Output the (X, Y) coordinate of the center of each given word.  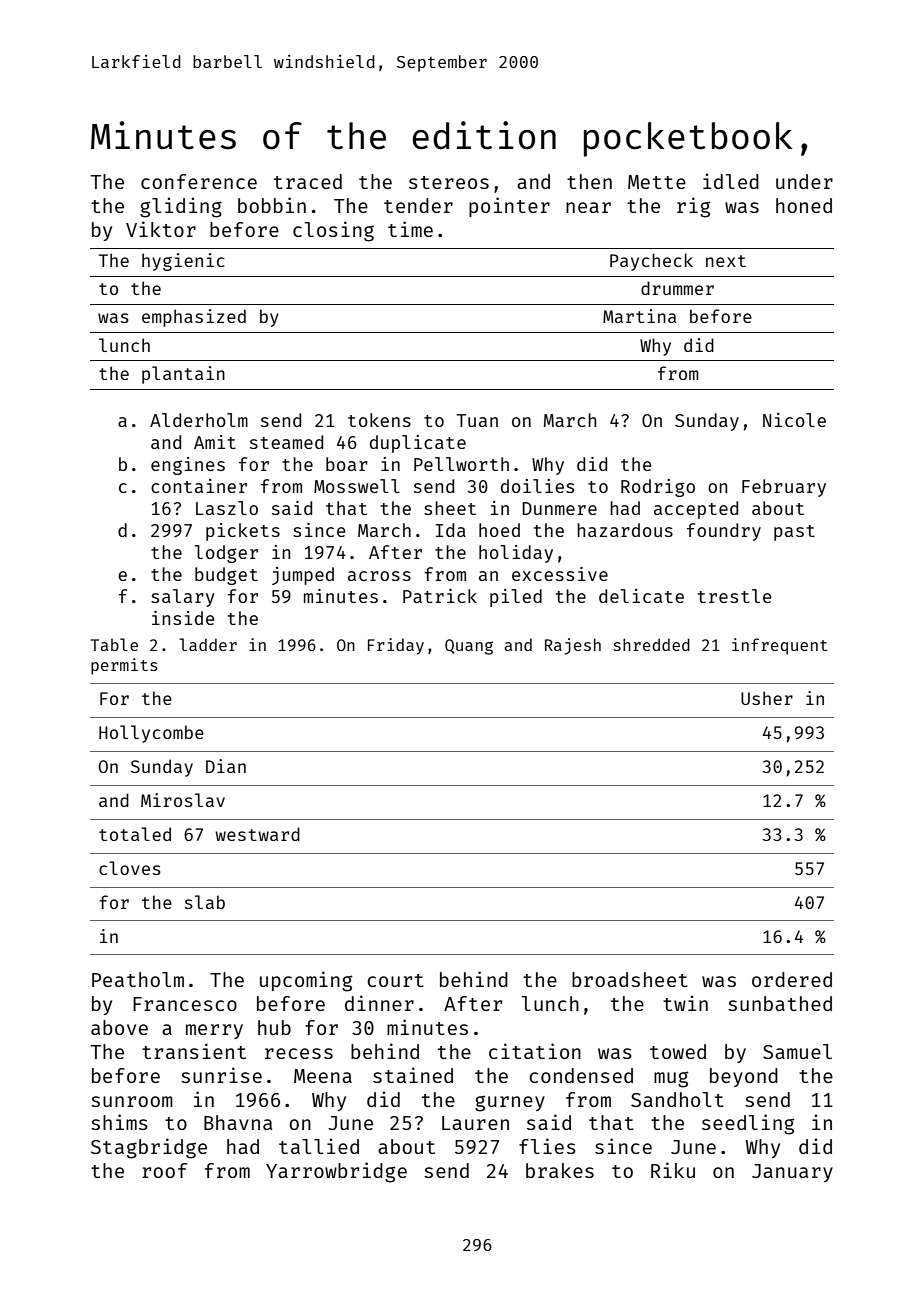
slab (205, 902)
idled (731, 181)
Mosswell (357, 486)
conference (199, 181)
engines (188, 466)
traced (308, 181)
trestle (735, 596)
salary (183, 598)
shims (119, 1122)
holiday (516, 554)
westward (257, 834)
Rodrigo (658, 488)
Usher (767, 698)
